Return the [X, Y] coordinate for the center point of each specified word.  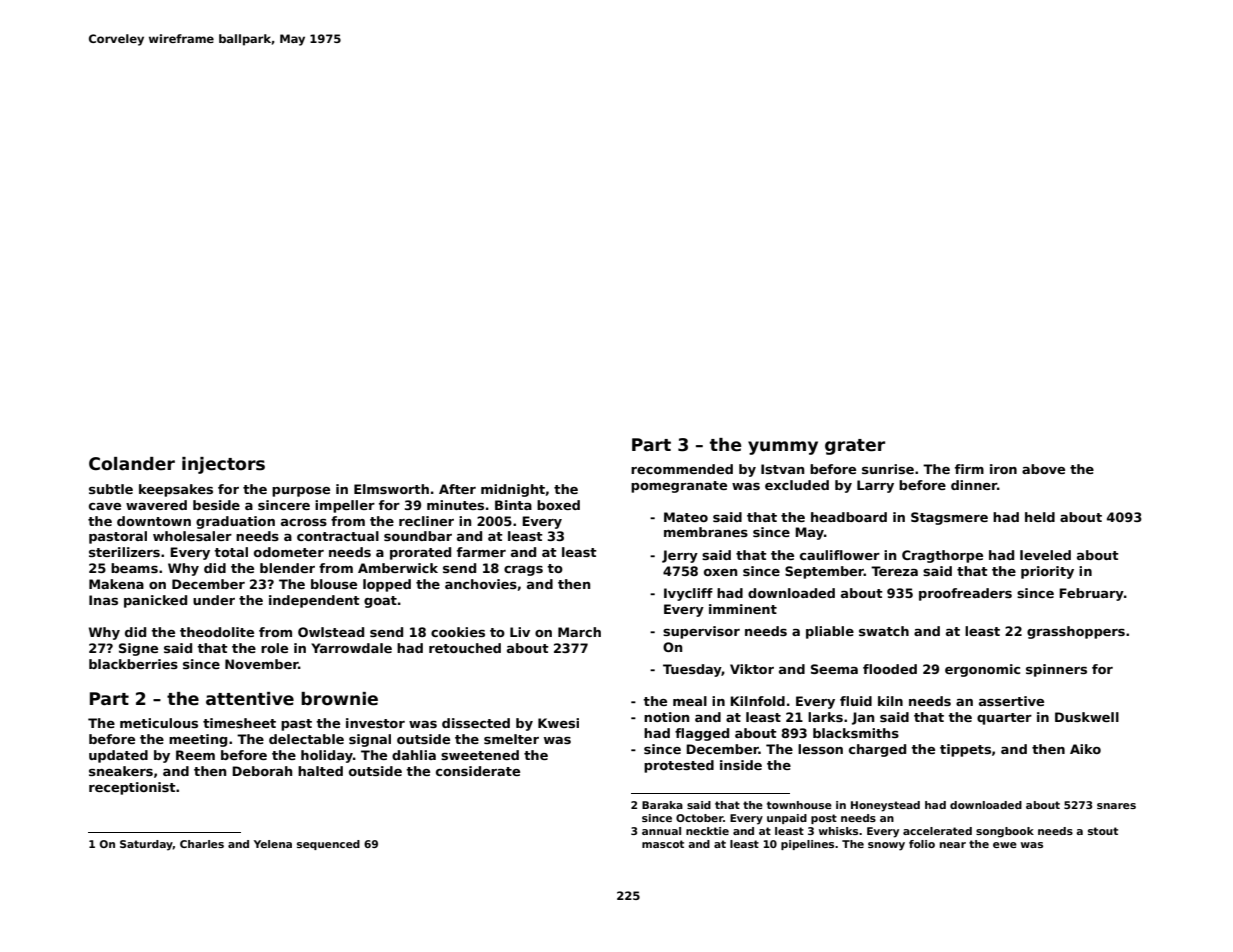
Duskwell [1087, 717]
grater [855, 447]
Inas [103, 600]
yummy [783, 448]
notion [666, 717]
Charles [202, 844]
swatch [884, 631]
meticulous [159, 723]
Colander [132, 464]
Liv [520, 632]
